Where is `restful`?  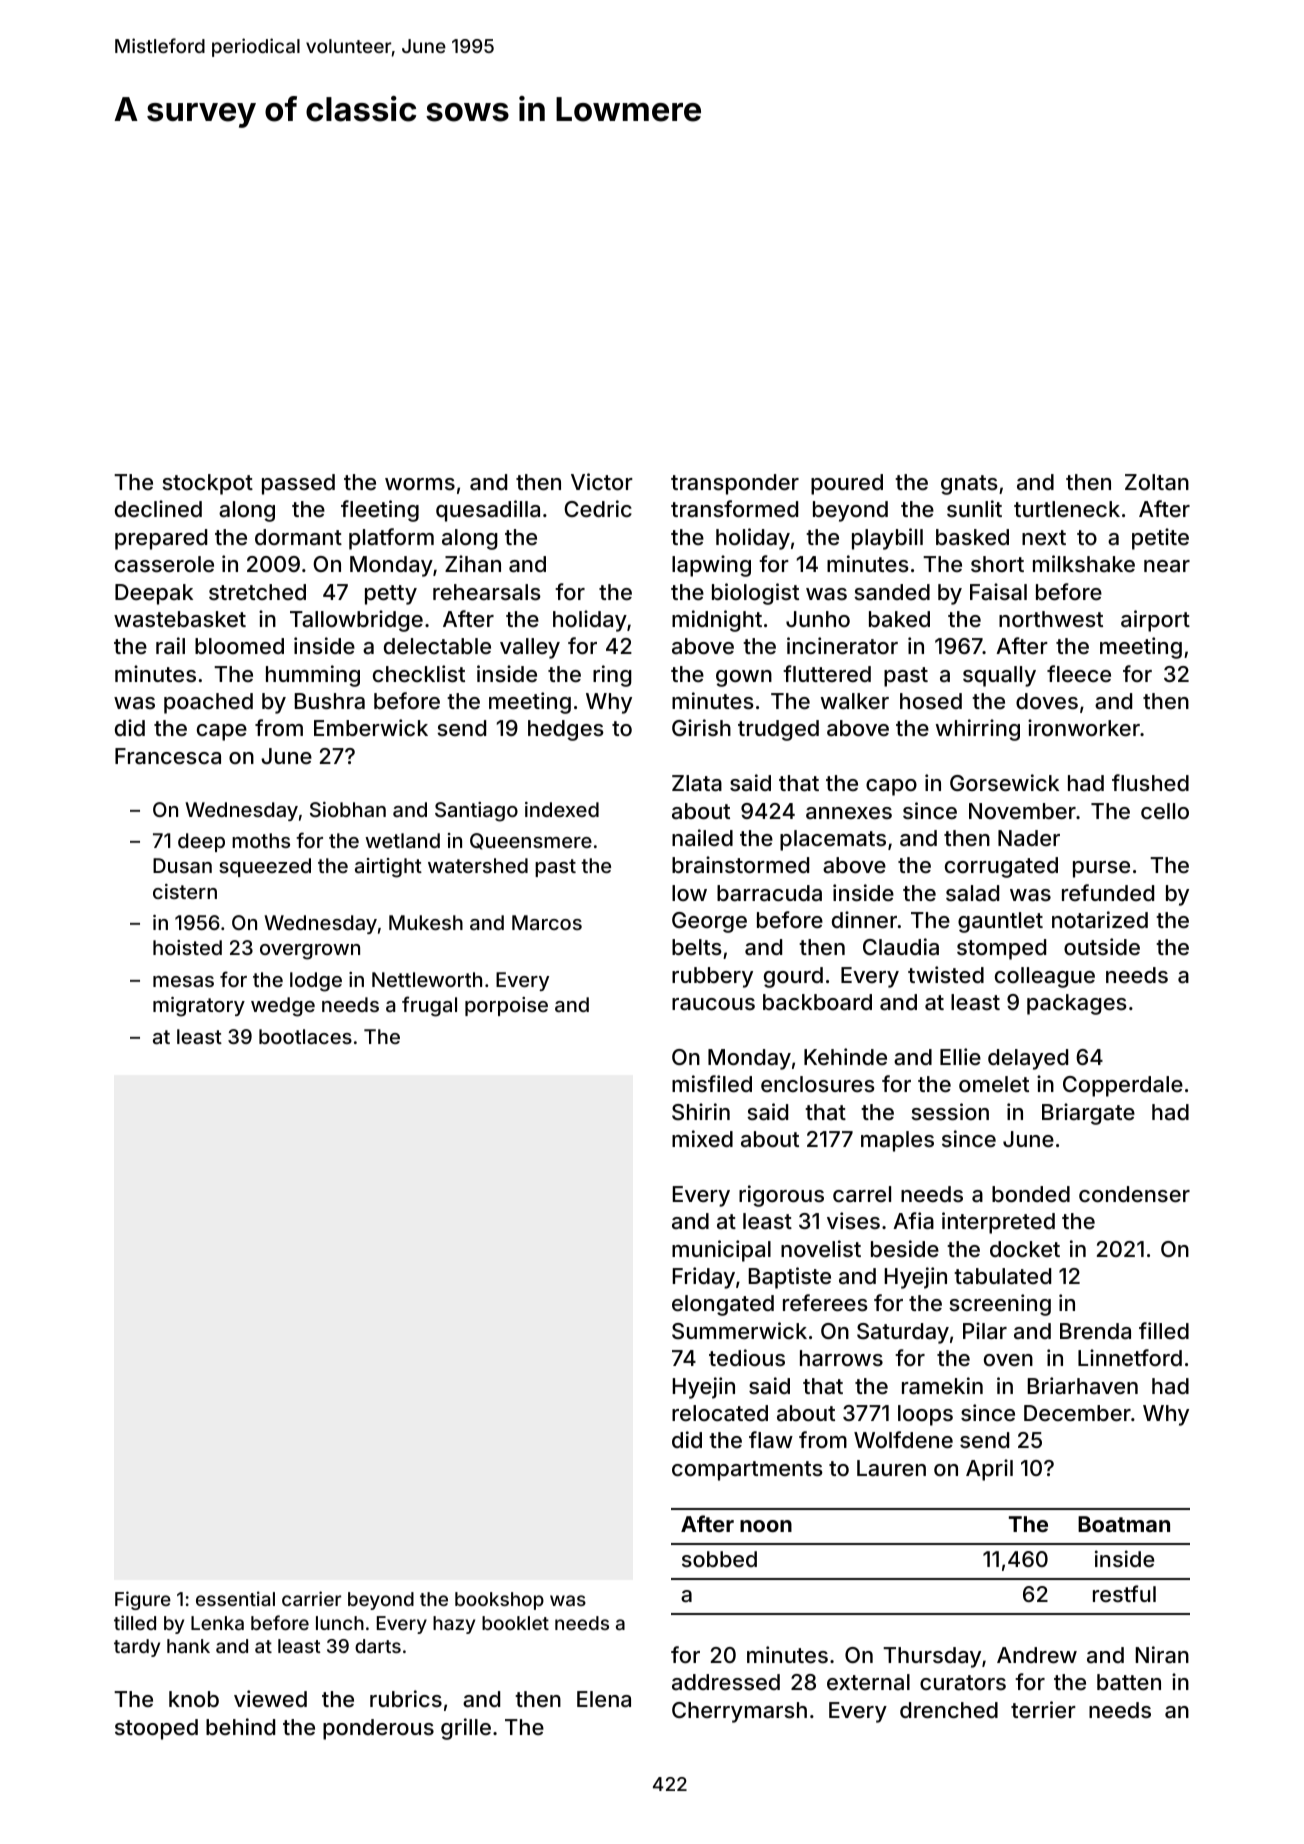 restful is located at coordinates (1124, 1593).
